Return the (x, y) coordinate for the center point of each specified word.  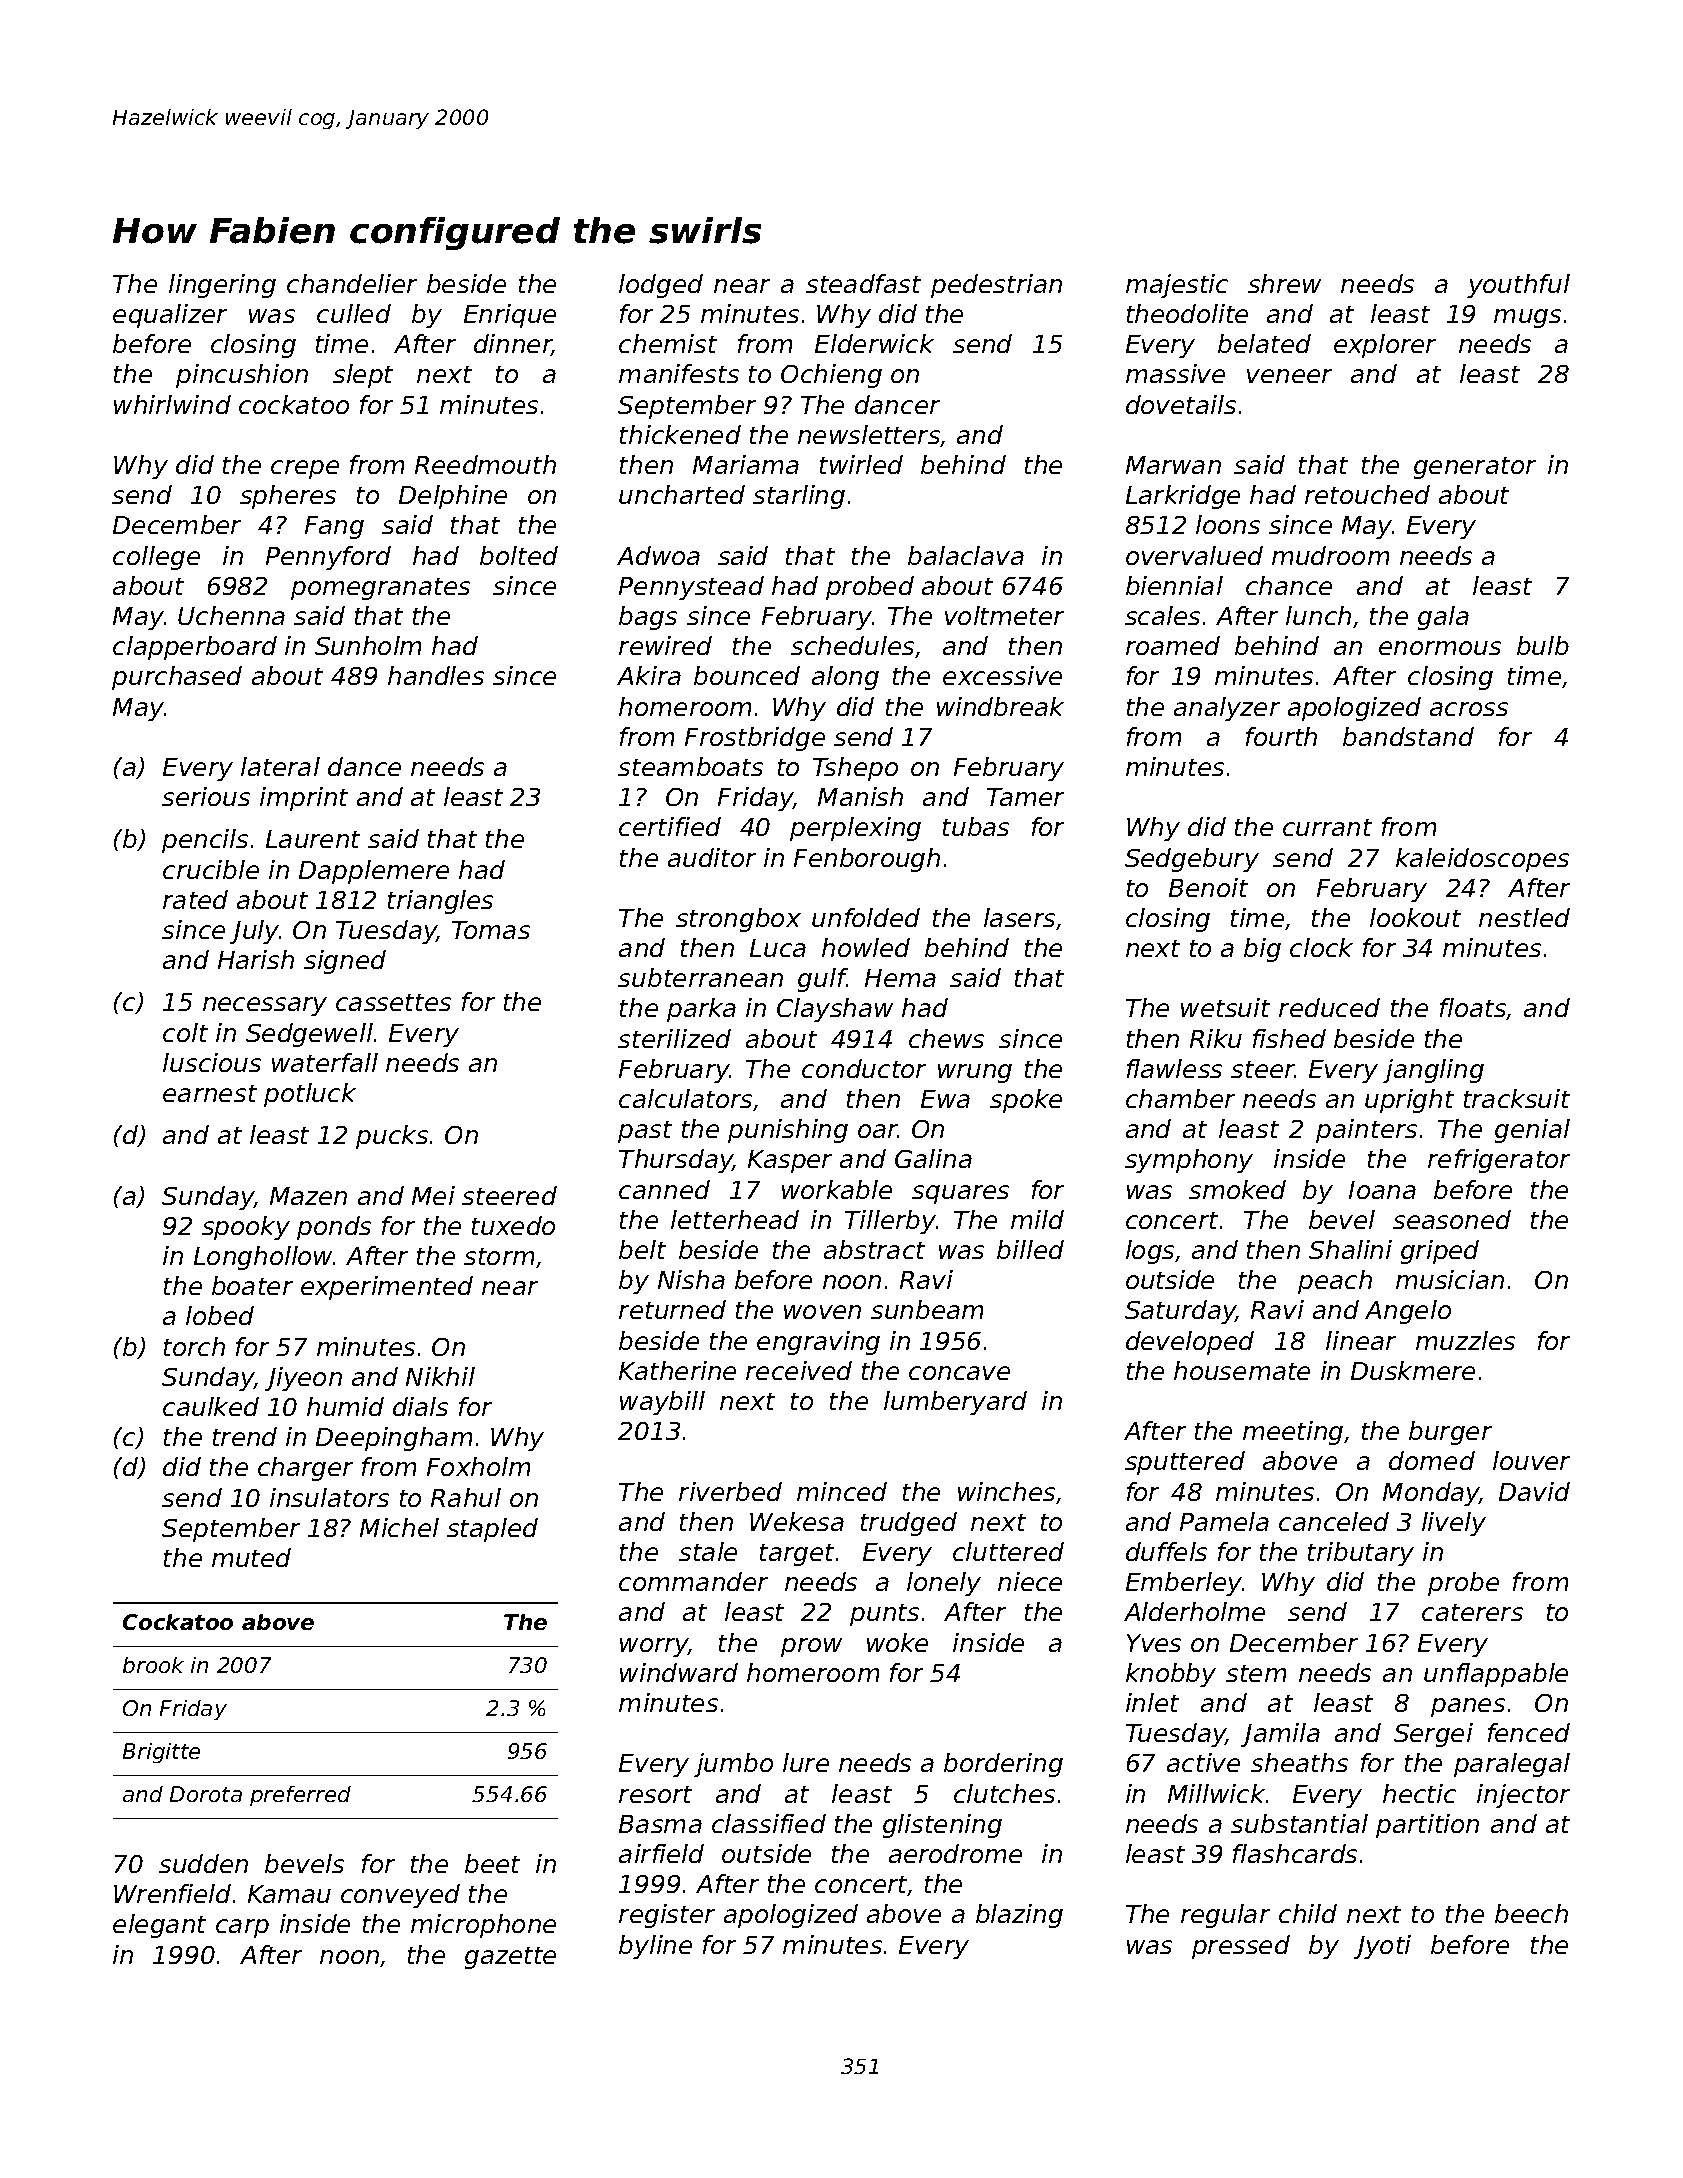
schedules (852, 645)
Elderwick (874, 343)
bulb (1543, 645)
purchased (177, 678)
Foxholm (478, 1466)
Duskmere (1413, 1370)
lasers (1019, 917)
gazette (510, 1958)
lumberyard (955, 1403)
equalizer (170, 316)
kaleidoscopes (1482, 860)
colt (185, 1032)
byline (655, 1947)
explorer (1385, 346)
